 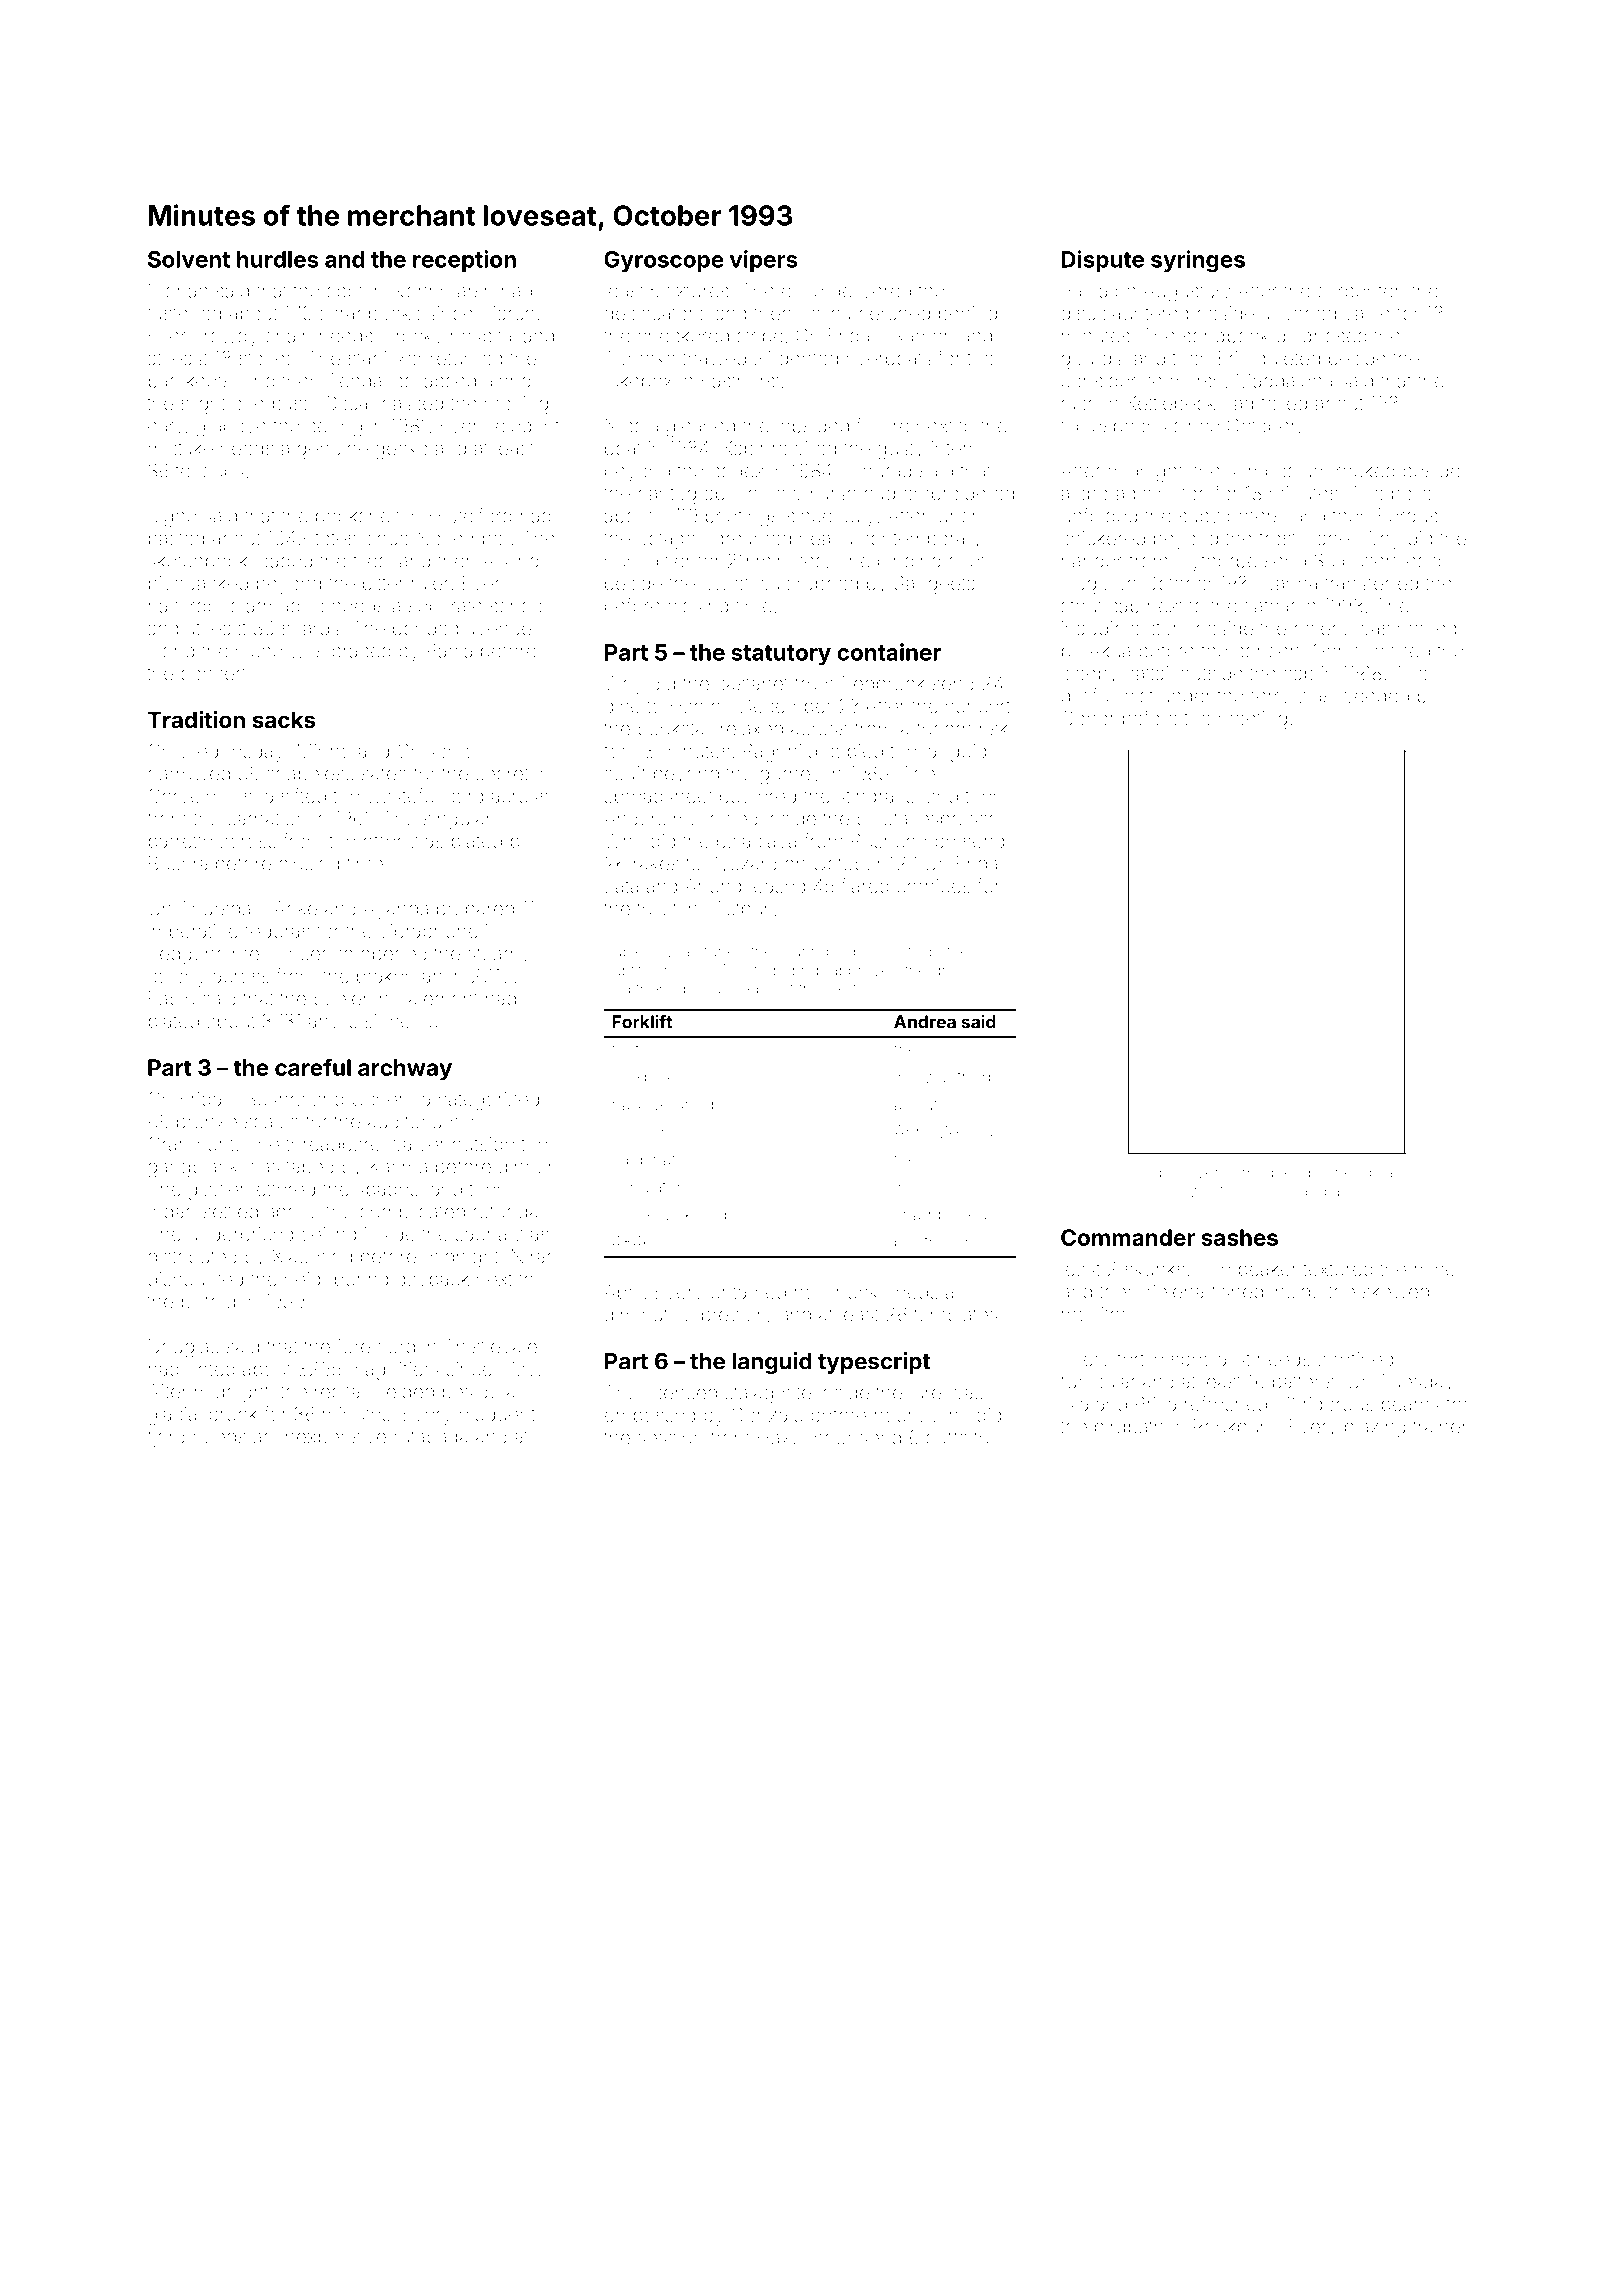 I want to click on balaclava, so click(x=756, y=841).
